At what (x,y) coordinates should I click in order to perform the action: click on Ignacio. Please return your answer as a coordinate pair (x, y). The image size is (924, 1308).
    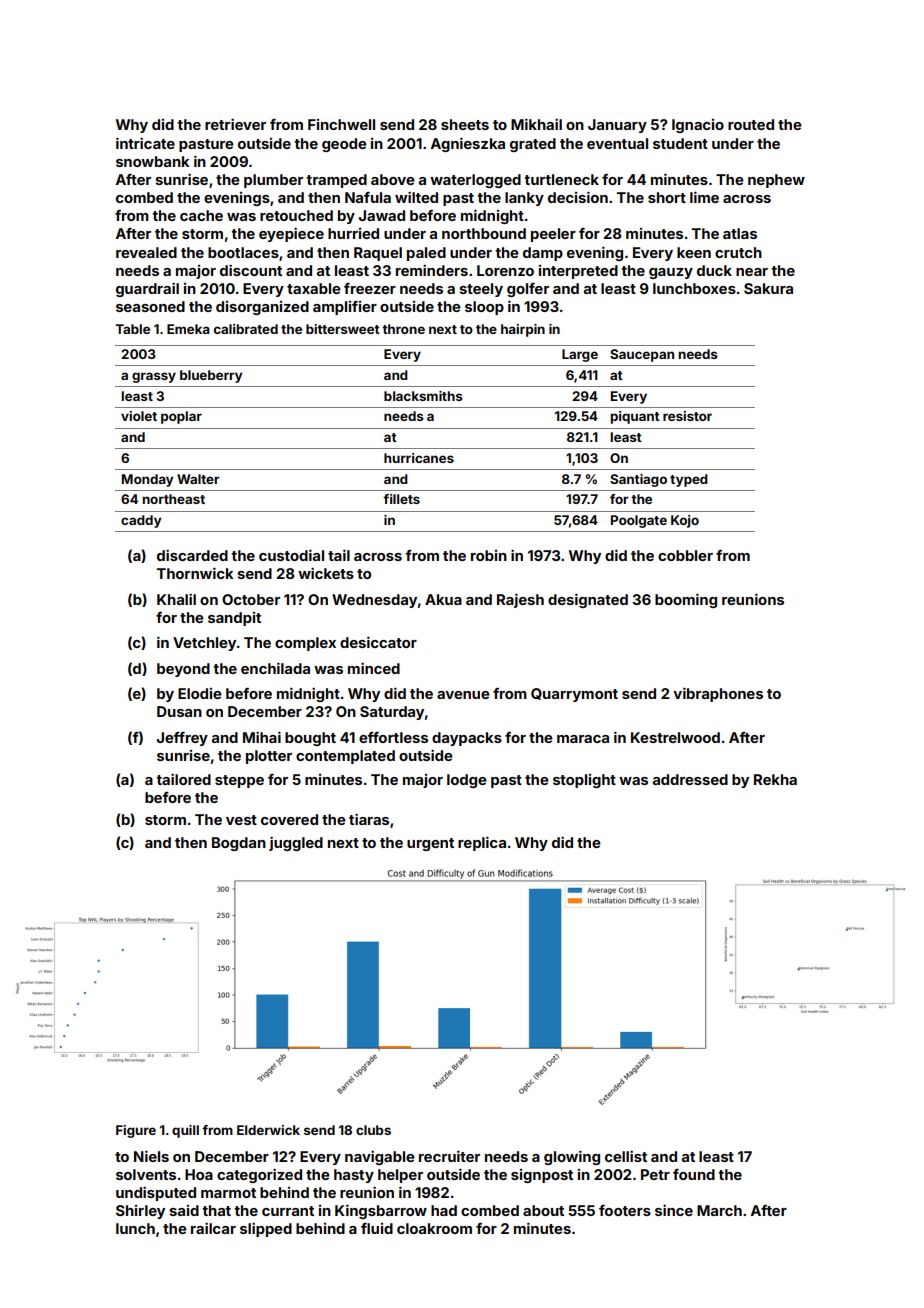
    Looking at the image, I should click on (698, 126).
